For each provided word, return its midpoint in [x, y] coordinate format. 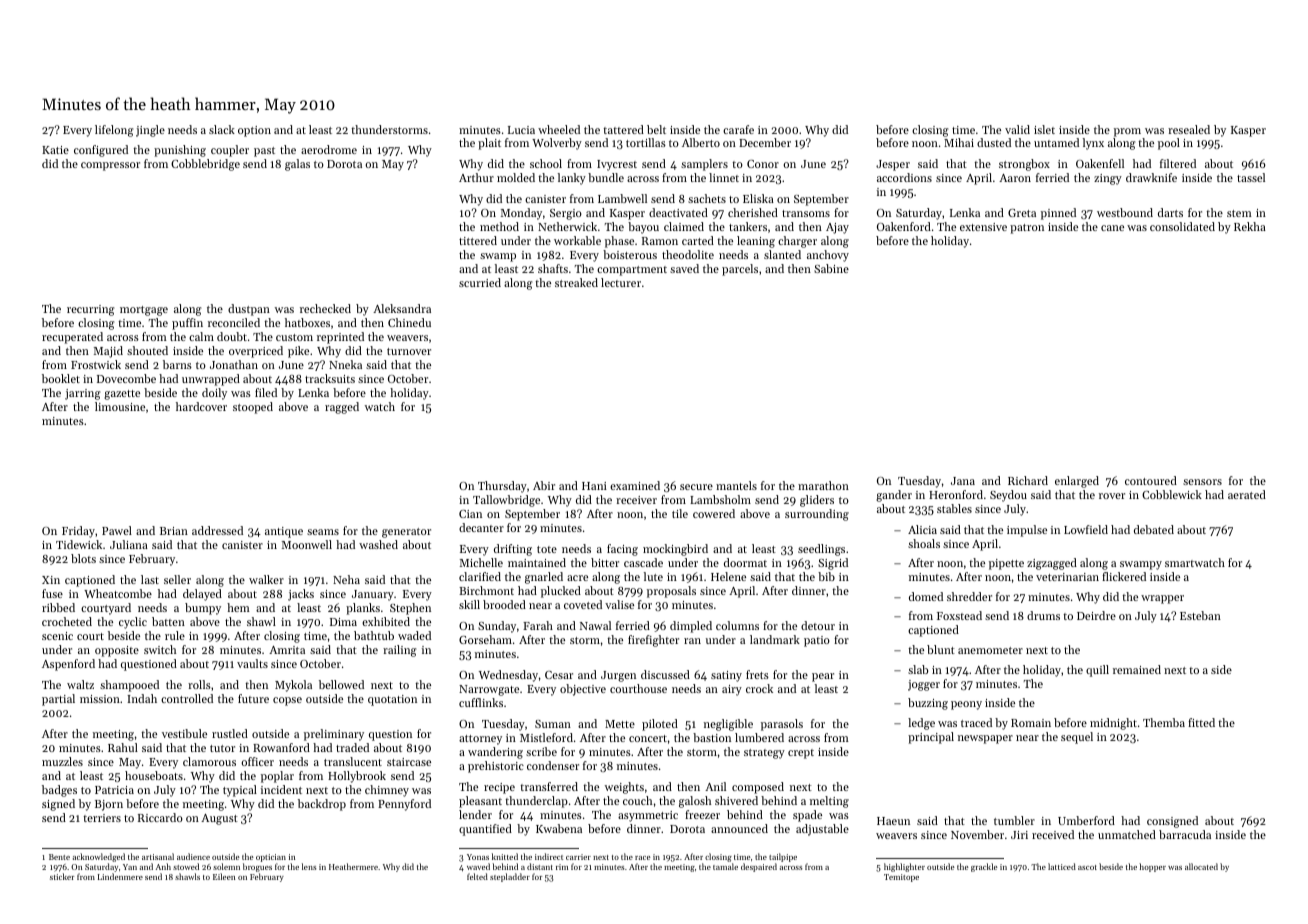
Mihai [959, 142]
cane [1112, 228]
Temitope [901, 878]
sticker [62, 876]
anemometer [990, 650]
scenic [57, 636]
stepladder [510, 877]
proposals [671, 592]
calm [201, 336]
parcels [740, 270]
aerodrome [329, 149]
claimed [684, 226]
